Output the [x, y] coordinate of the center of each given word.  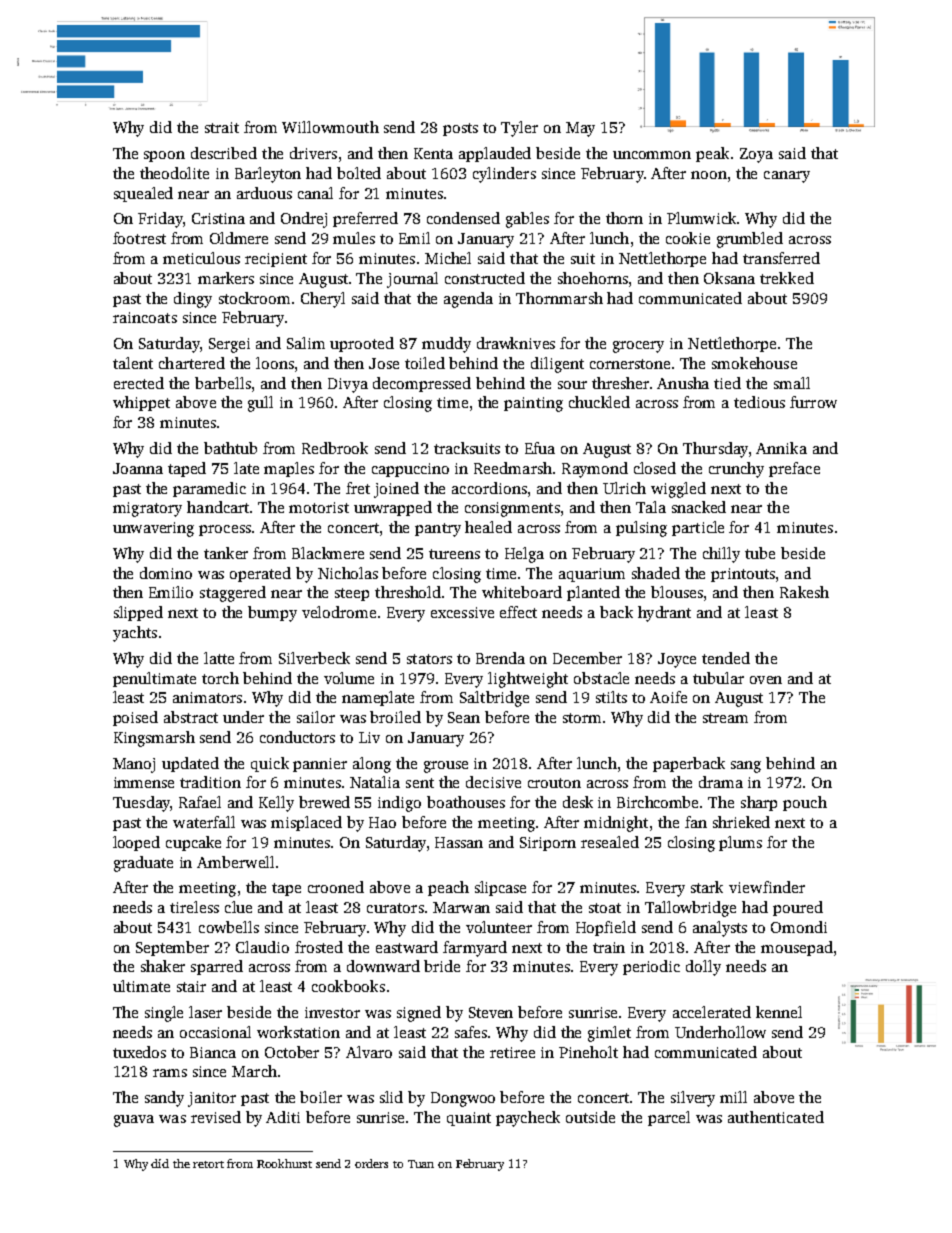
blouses [677, 592]
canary [787, 177]
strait [222, 127]
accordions [489, 488]
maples [289, 469]
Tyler [519, 129]
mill [733, 1097]
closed [655, 468]
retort [208, 1164]
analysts [720, 929]
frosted [319, 947]
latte [219, 658]
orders [371, 1163]
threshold [408, 592]
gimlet [609, 1034]
